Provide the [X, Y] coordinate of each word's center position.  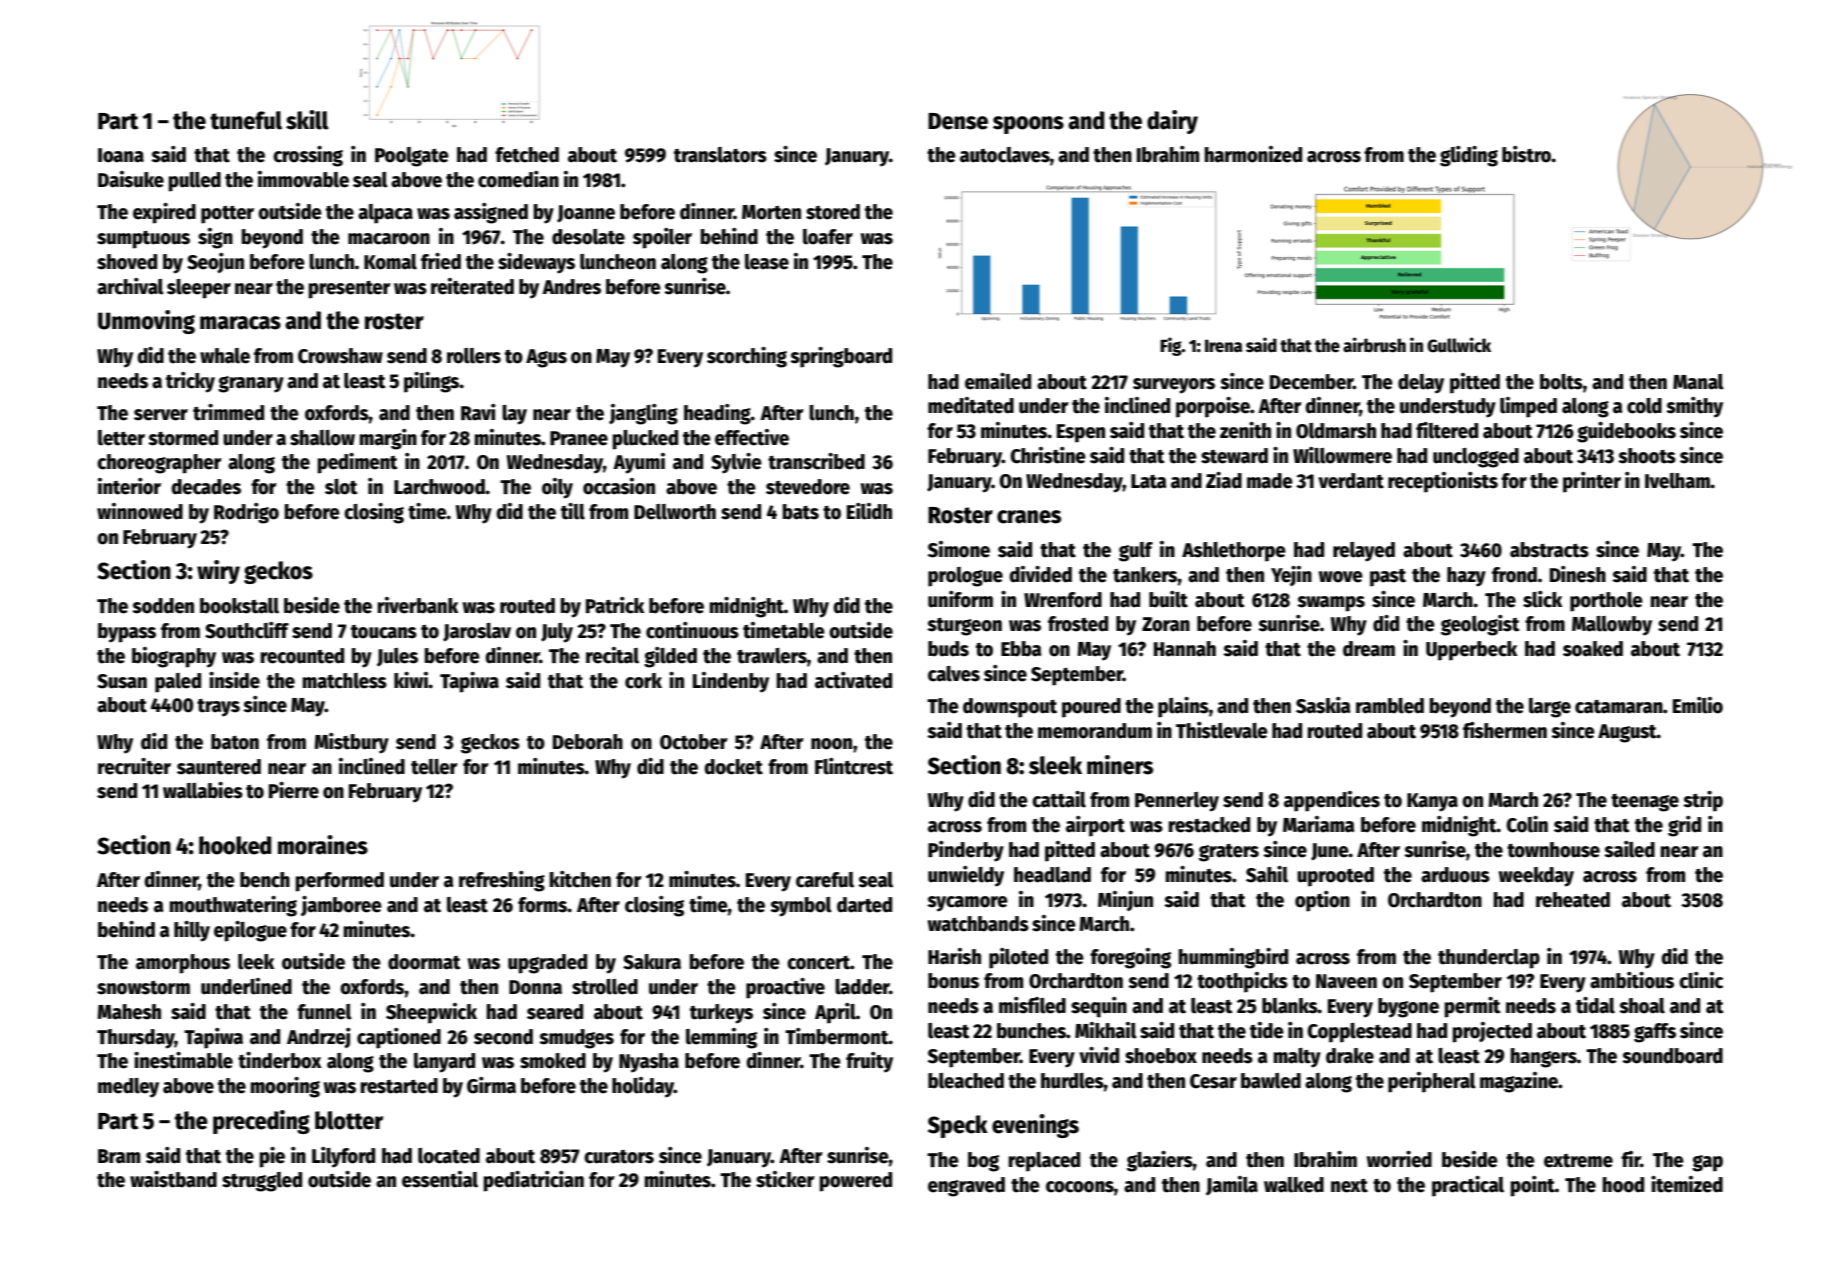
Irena [1223, 346]
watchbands [978, 924]
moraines [323, 845]
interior [129, 486]
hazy [1466, 577]
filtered [1447, 430]
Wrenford [1063, 600]
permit [1473, 1007]
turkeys [721, 1014]
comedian [518, 179]
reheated [1573, 900]
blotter [349, 1120]
